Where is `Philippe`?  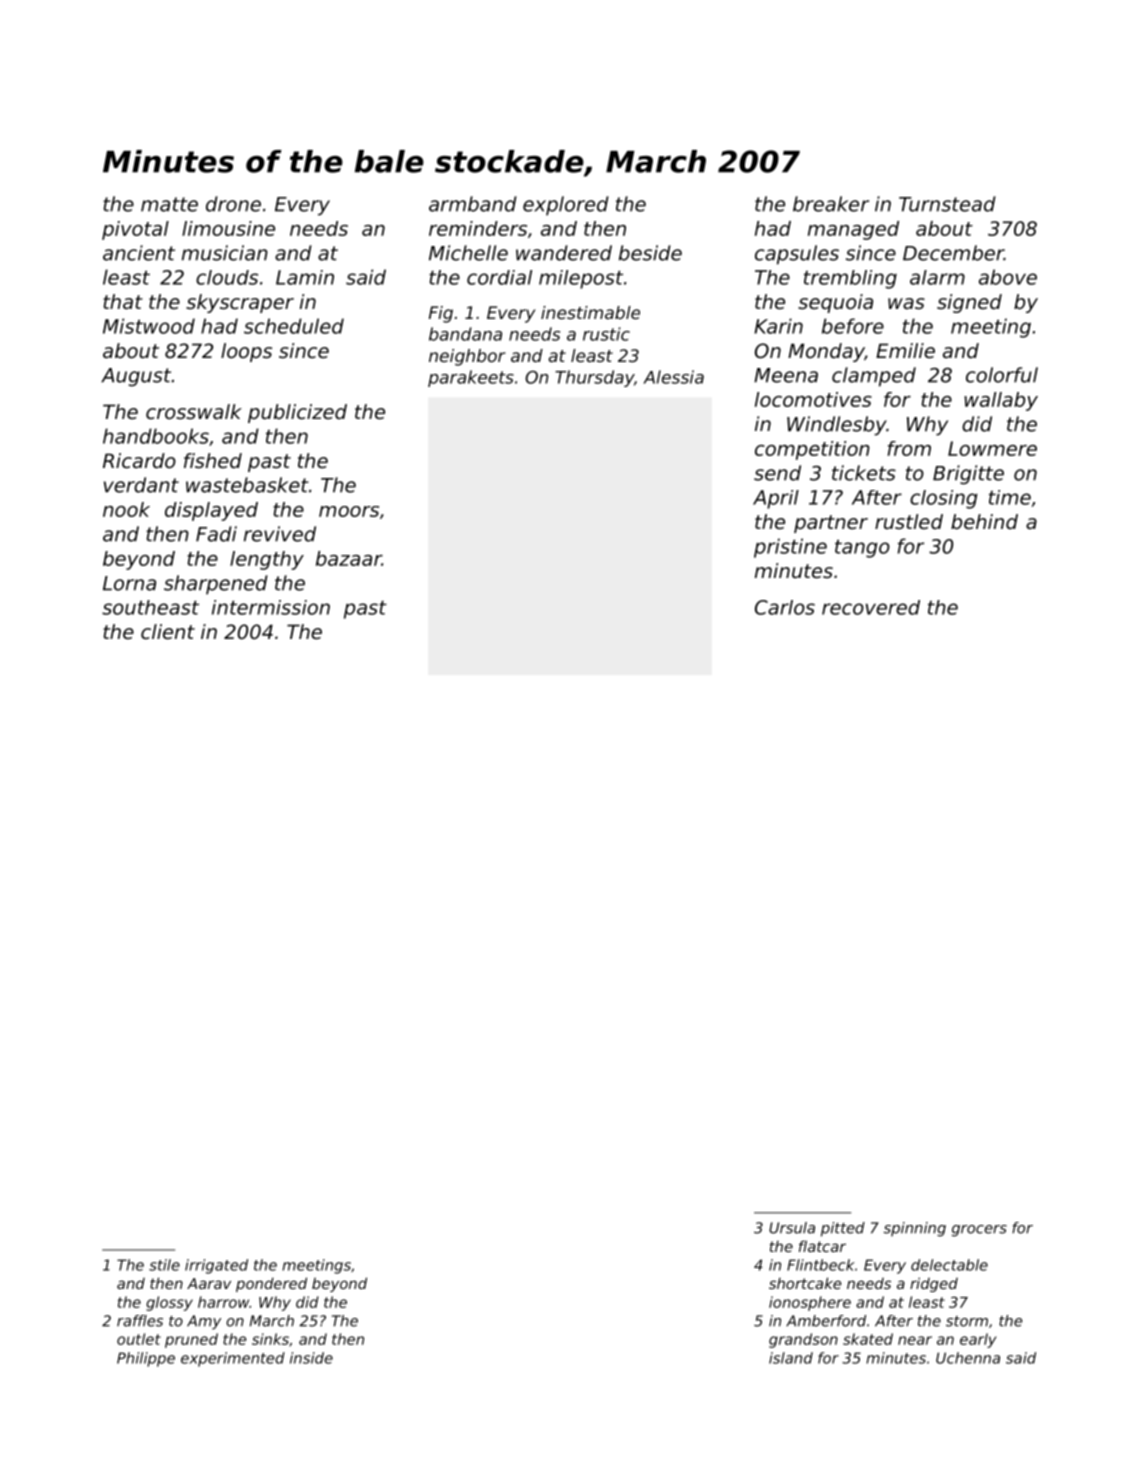 Philippe is located at coordinates (146, 1359).
